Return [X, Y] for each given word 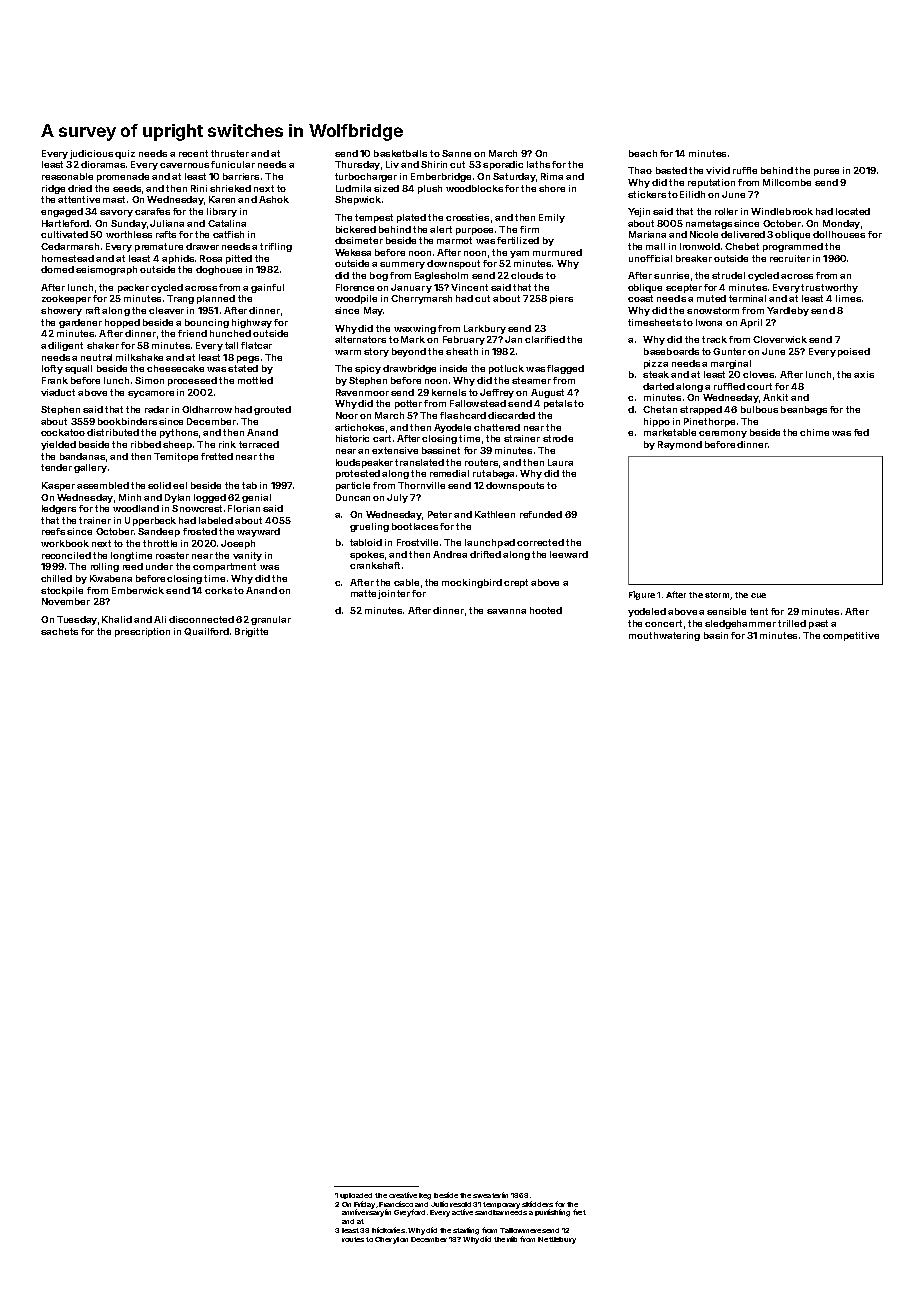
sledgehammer [740, 624]
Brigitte [251, 632]
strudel [728, 275]
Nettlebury [557, 1240]
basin [716, 635]
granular [271, 620]
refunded [541, 514]
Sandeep [159, 532]
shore [552, 188]
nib [512, 1239]
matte [363, 593]
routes [353, 1239]
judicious [91, 154]
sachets [59, 631]
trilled [792, 623]
